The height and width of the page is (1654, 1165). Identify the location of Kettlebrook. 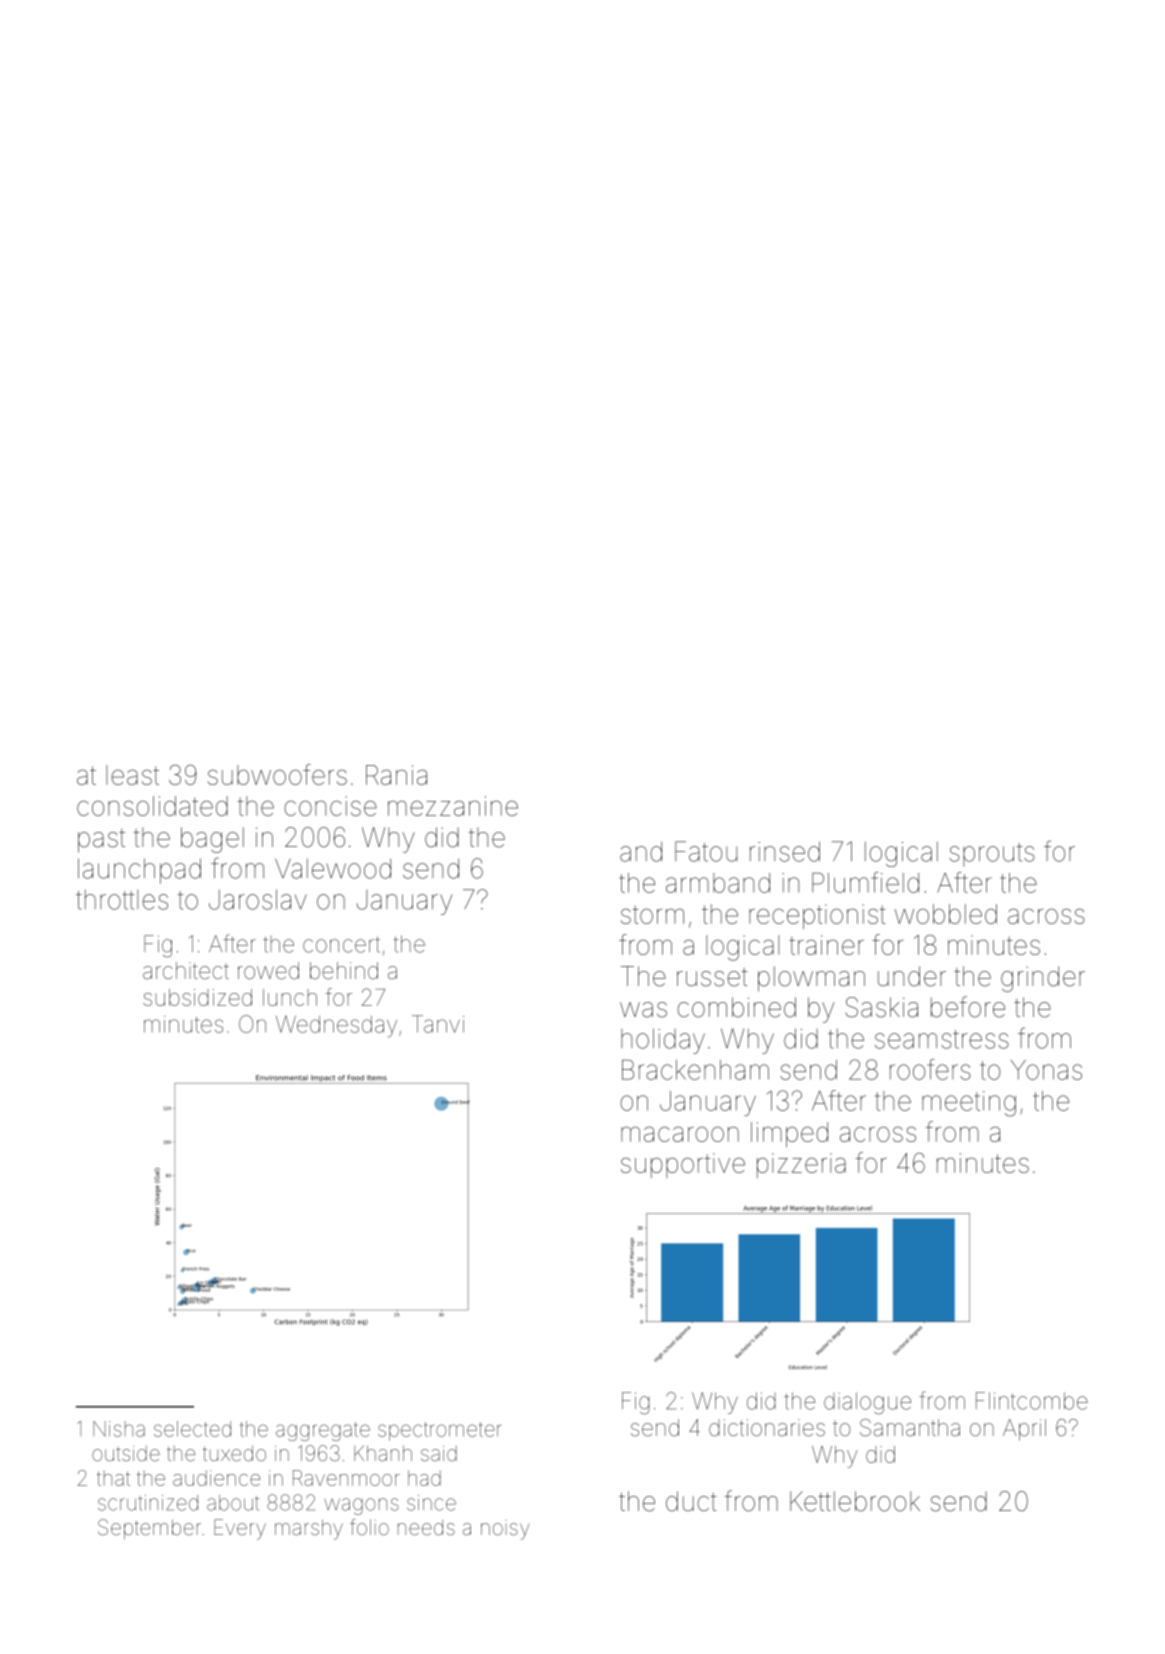
(855, 1501).
